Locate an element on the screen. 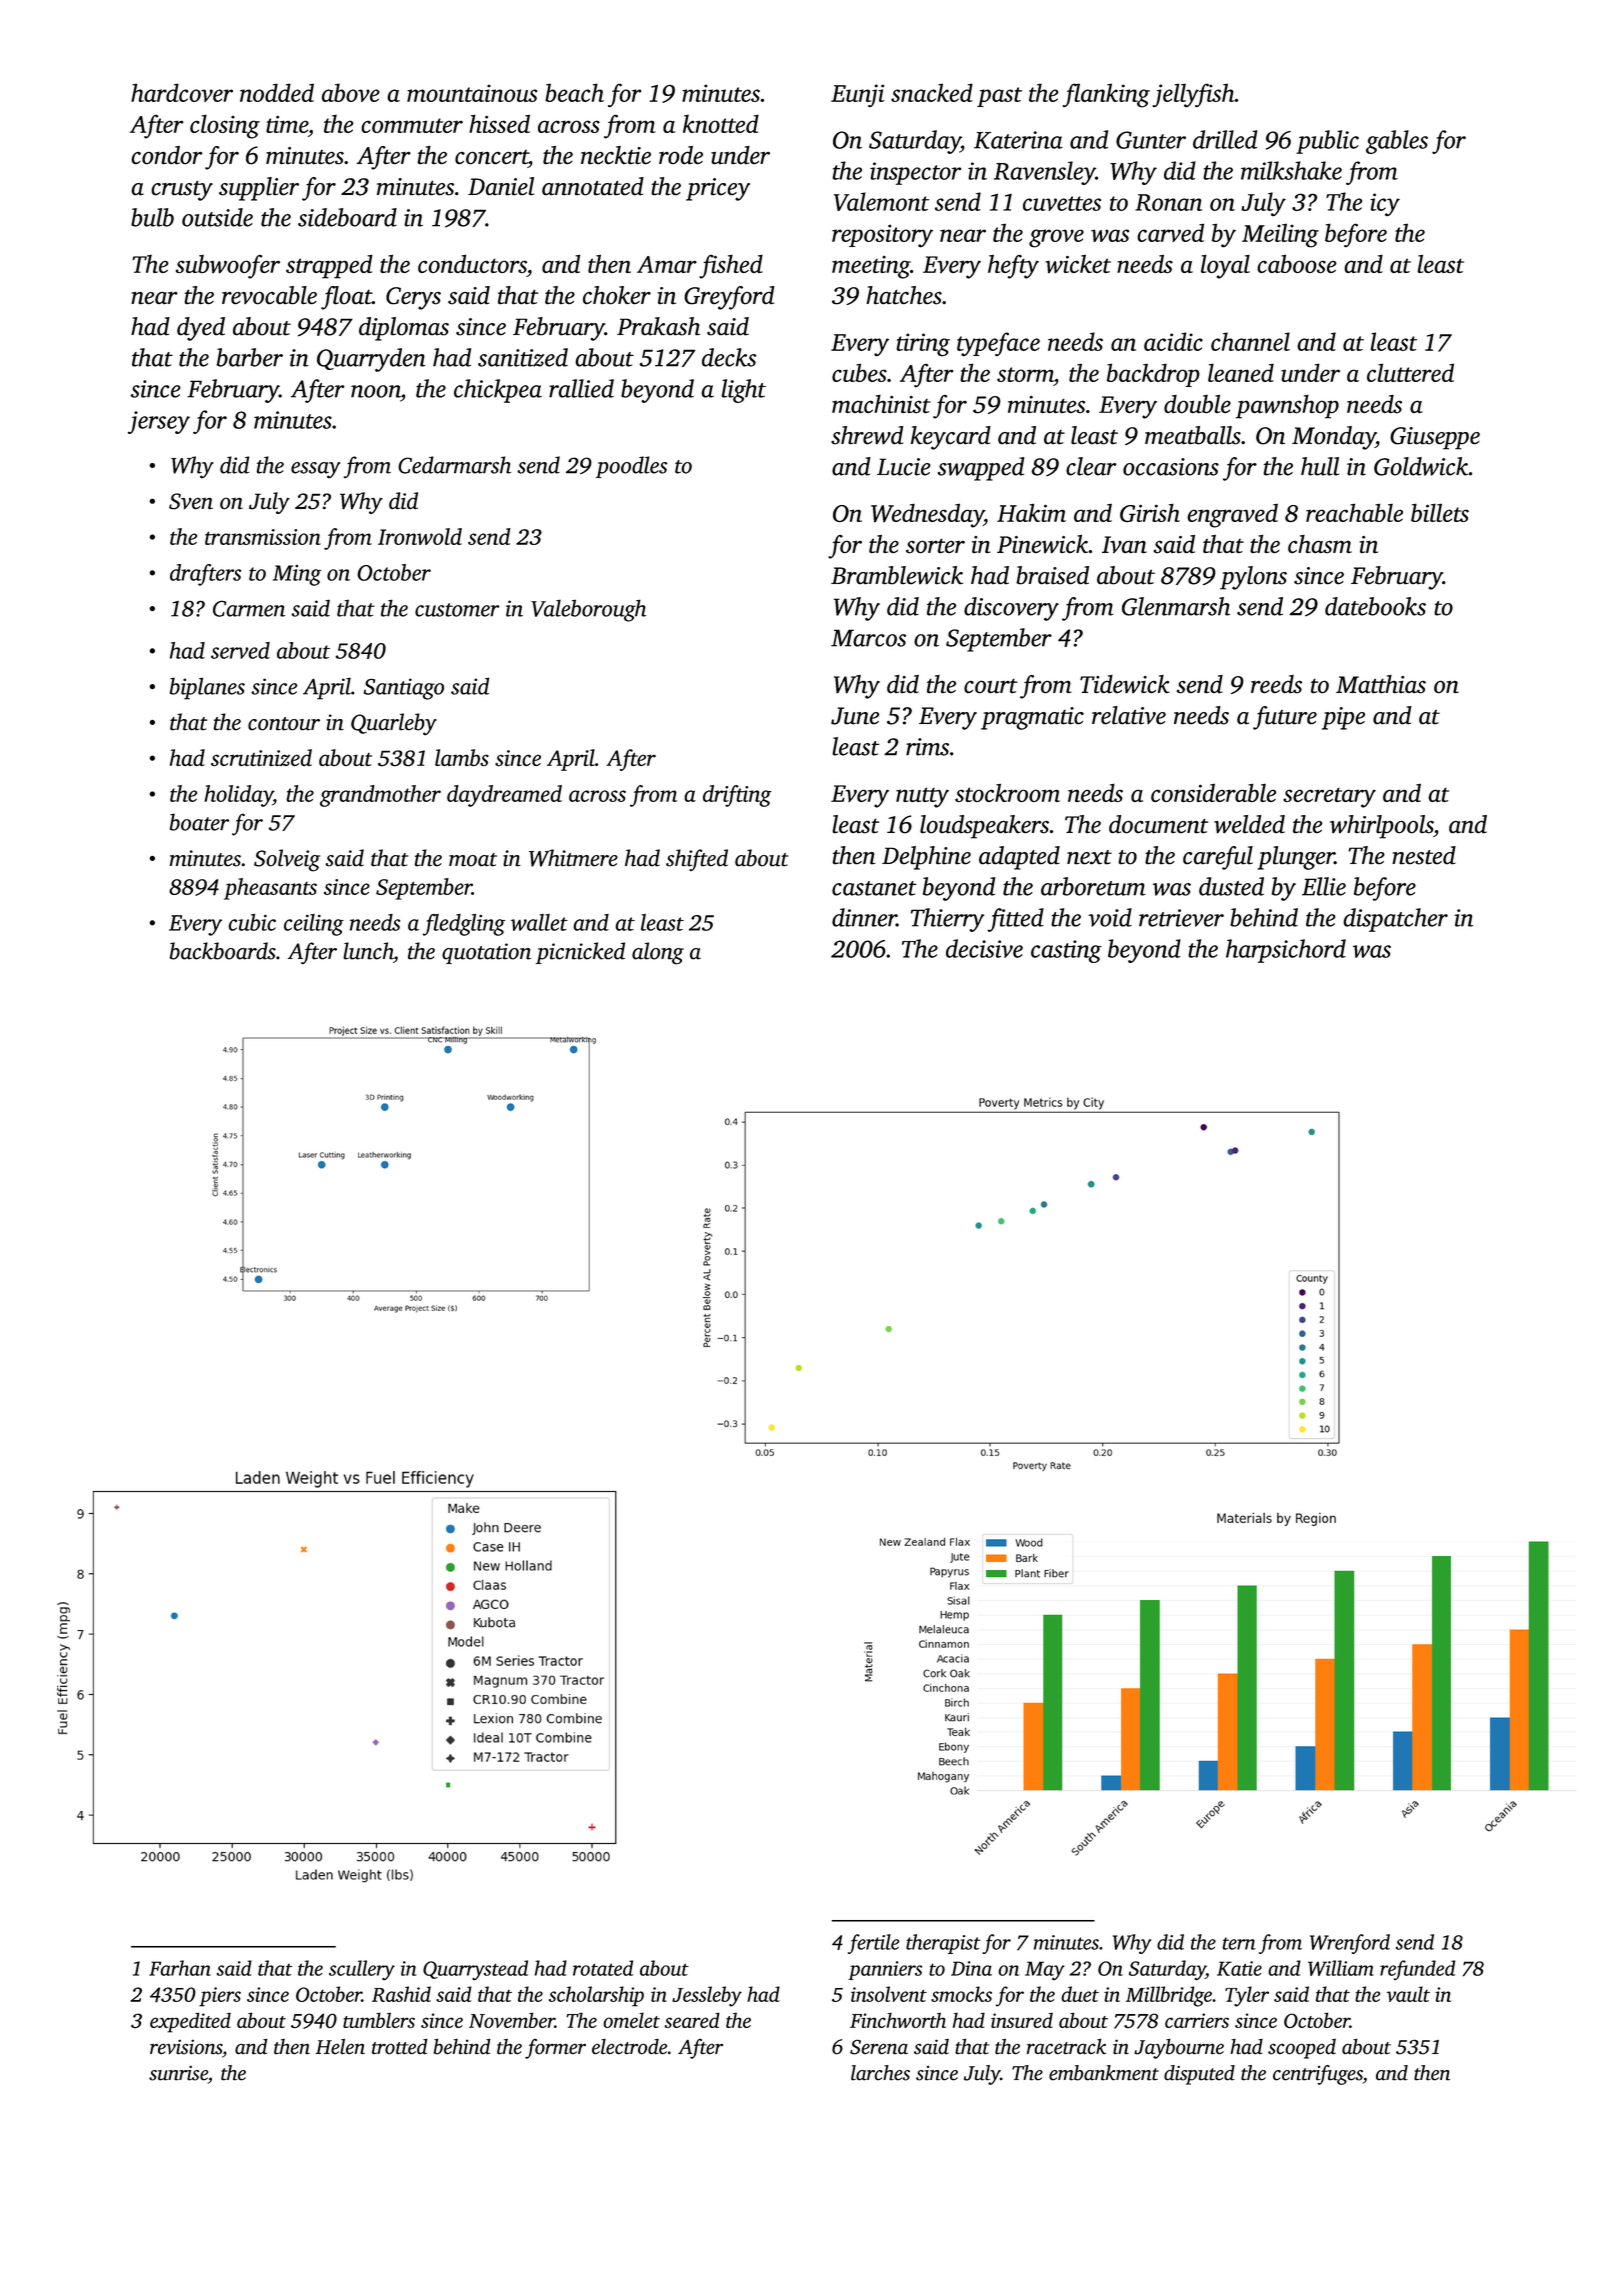  dispatcher is located at coordinates (1395, 920).
